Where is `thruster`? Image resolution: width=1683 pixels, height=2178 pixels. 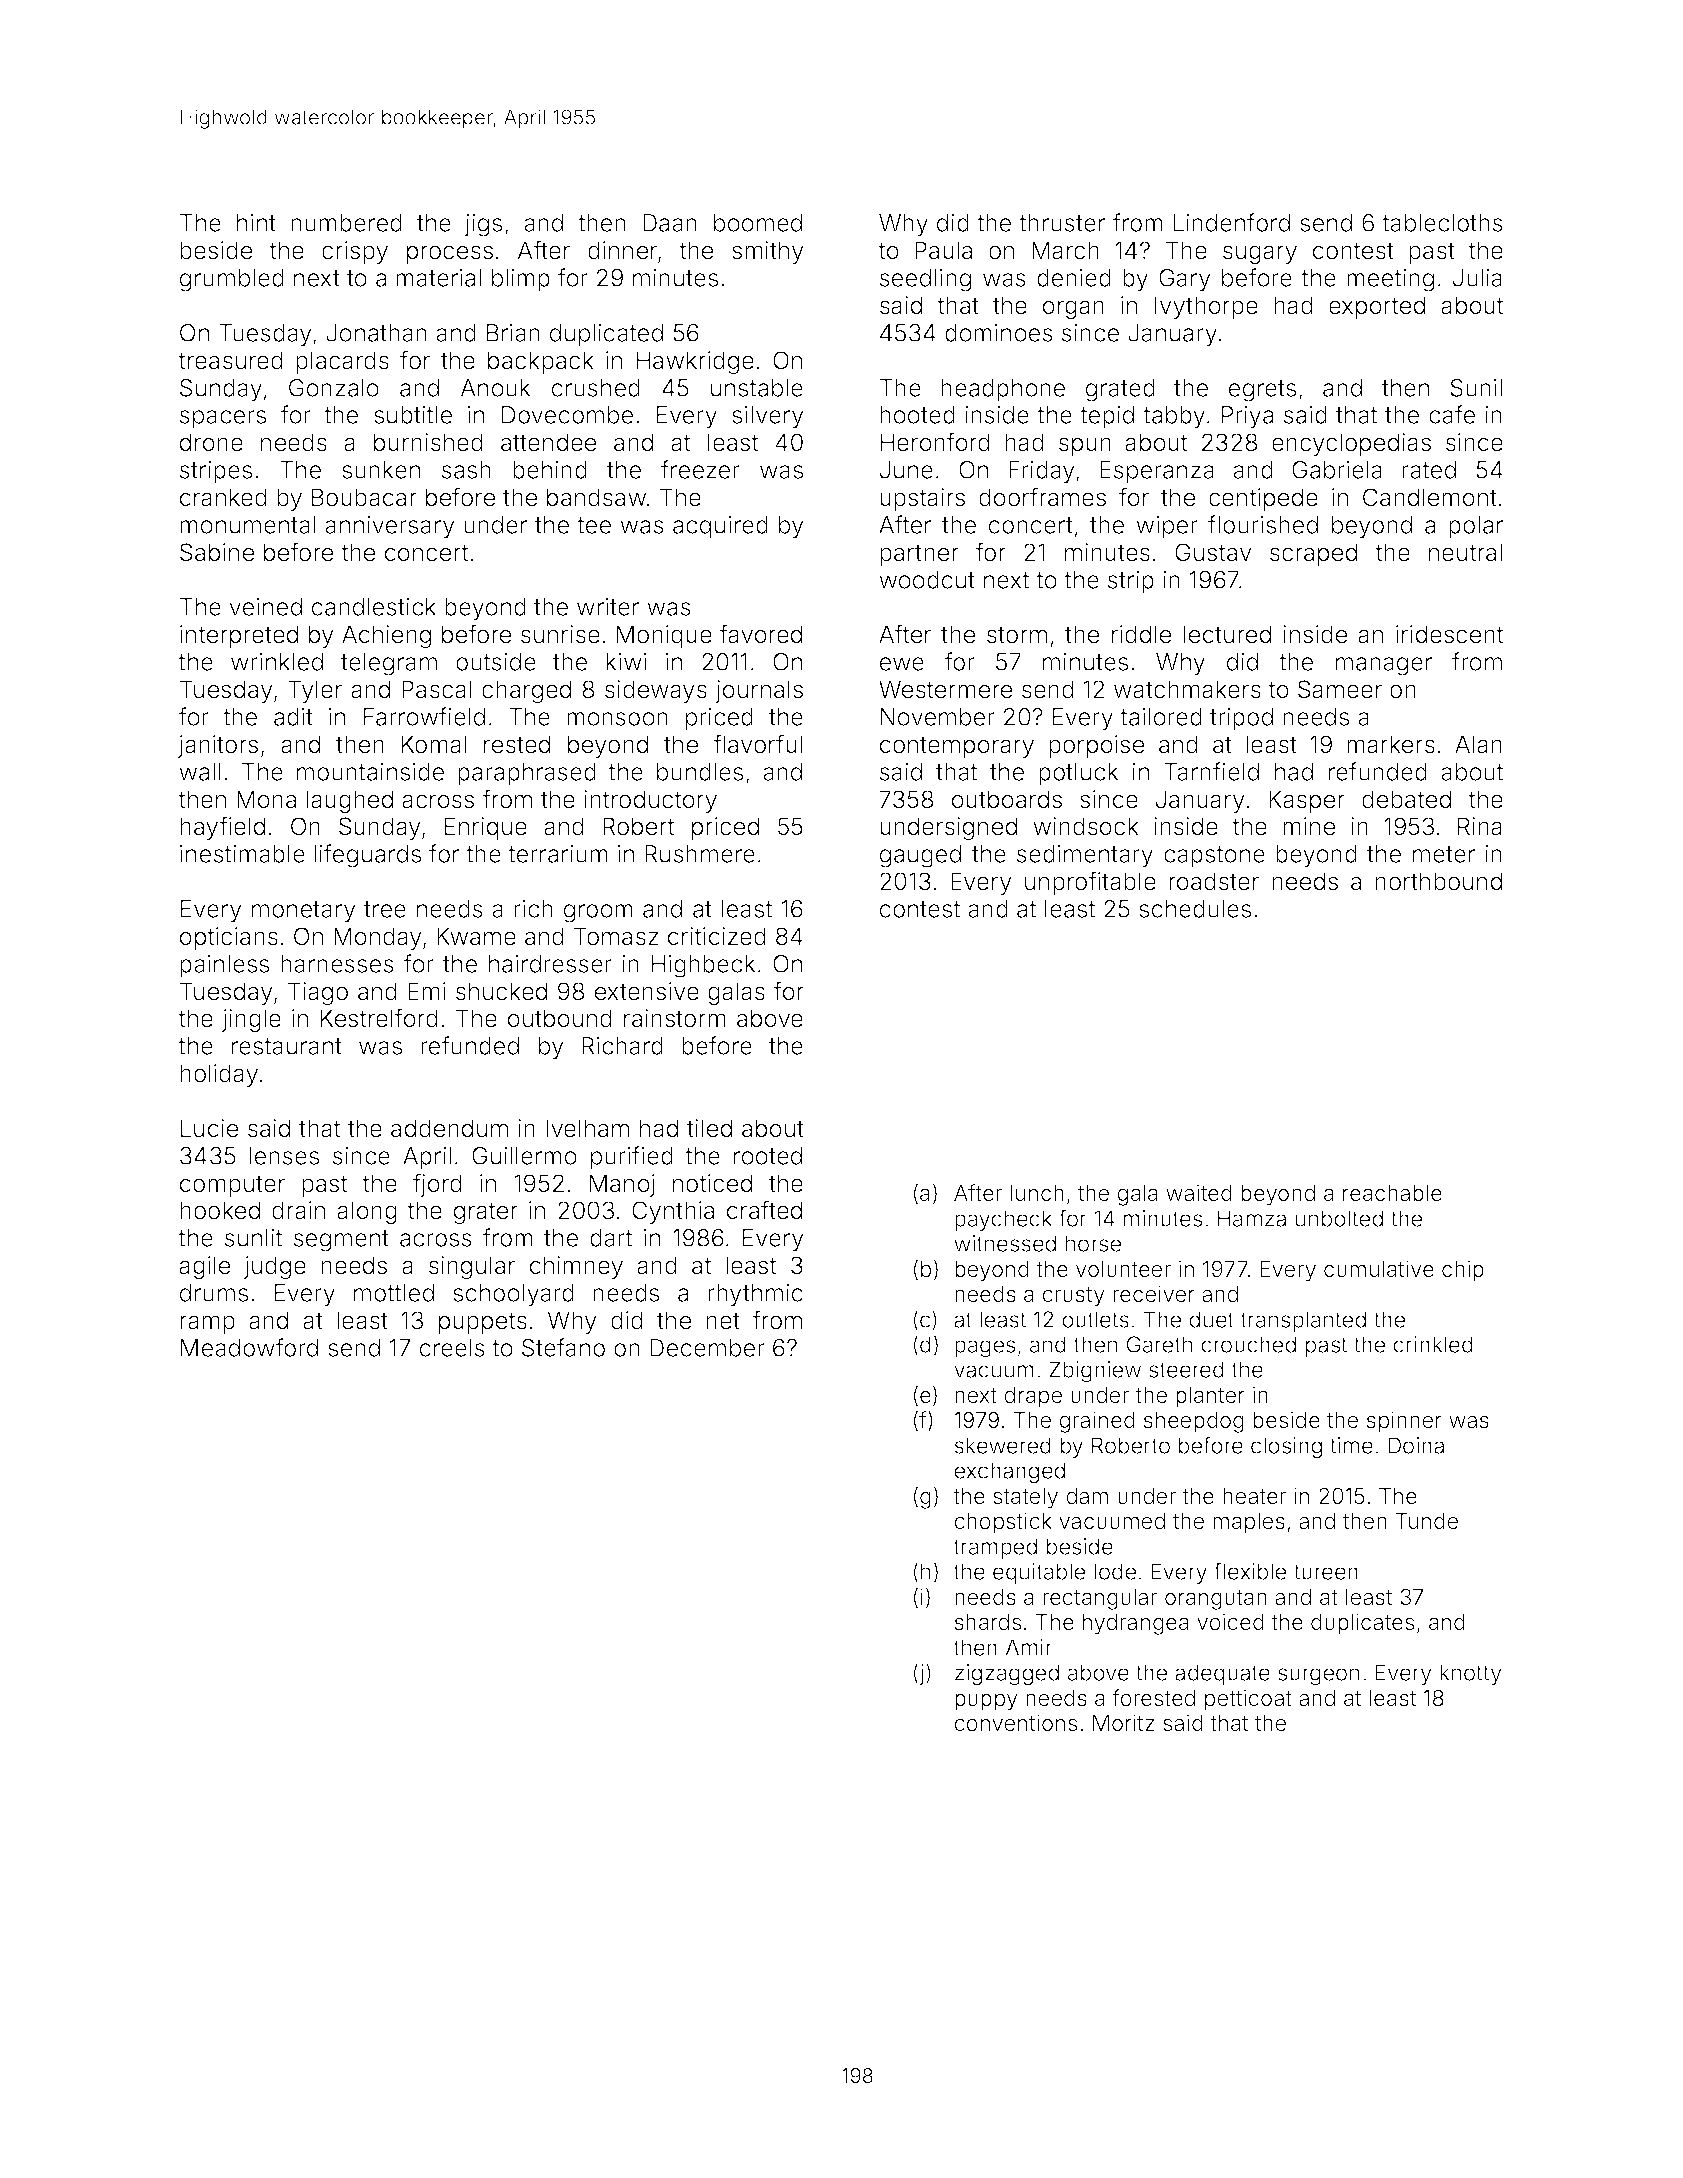 thruster is located at coordinates (1062, 223).
